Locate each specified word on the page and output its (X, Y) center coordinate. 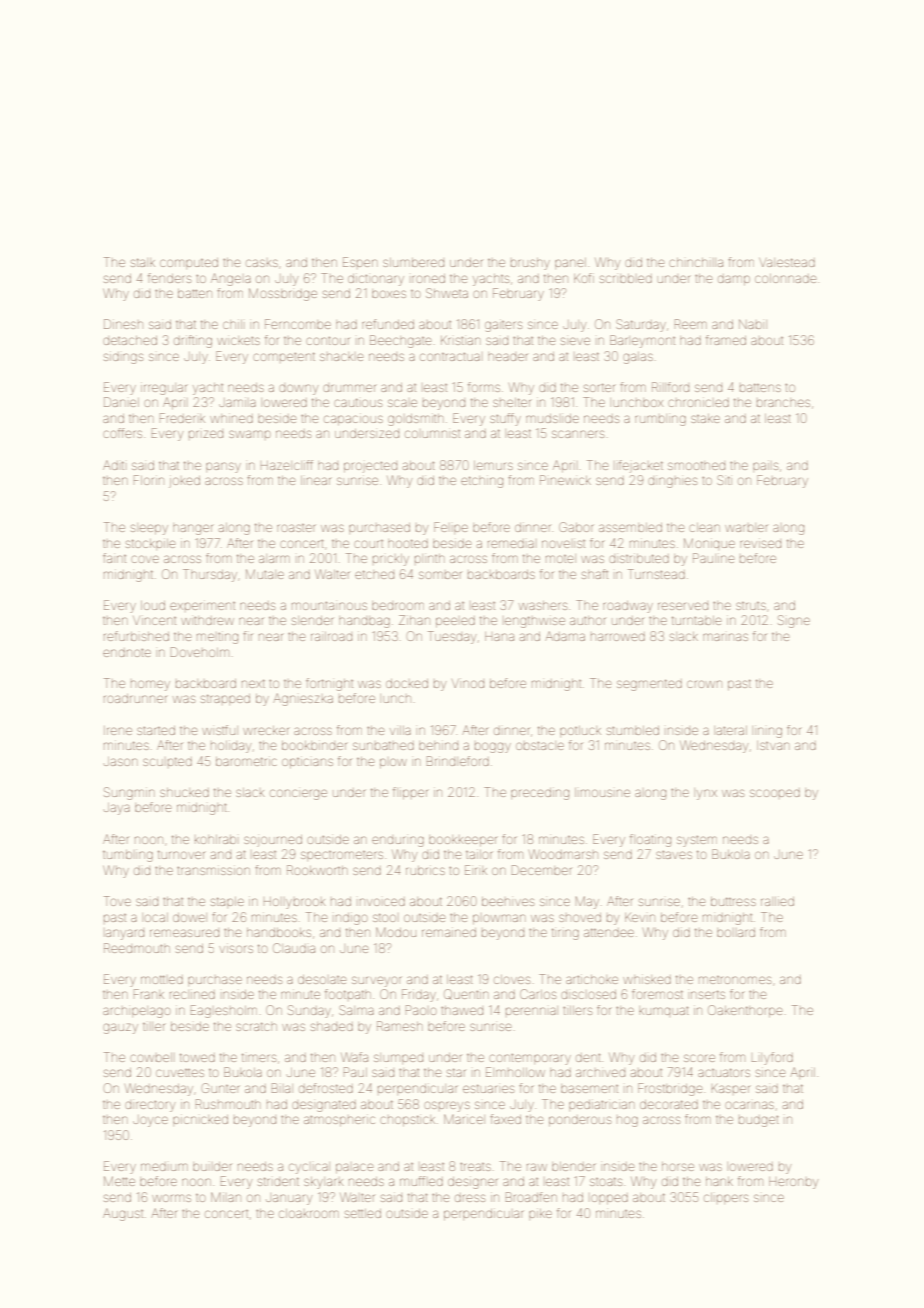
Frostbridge (670, 1089)
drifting (193, 341)
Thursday (210, 575)
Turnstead (656, 574)
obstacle (540, 746)
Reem (691, 324)
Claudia (294, 948)
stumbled (633, 730)
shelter (512, 402)
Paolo (421, 1010)
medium (164, 1167)
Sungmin (129, 793)
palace (354, 1168)
